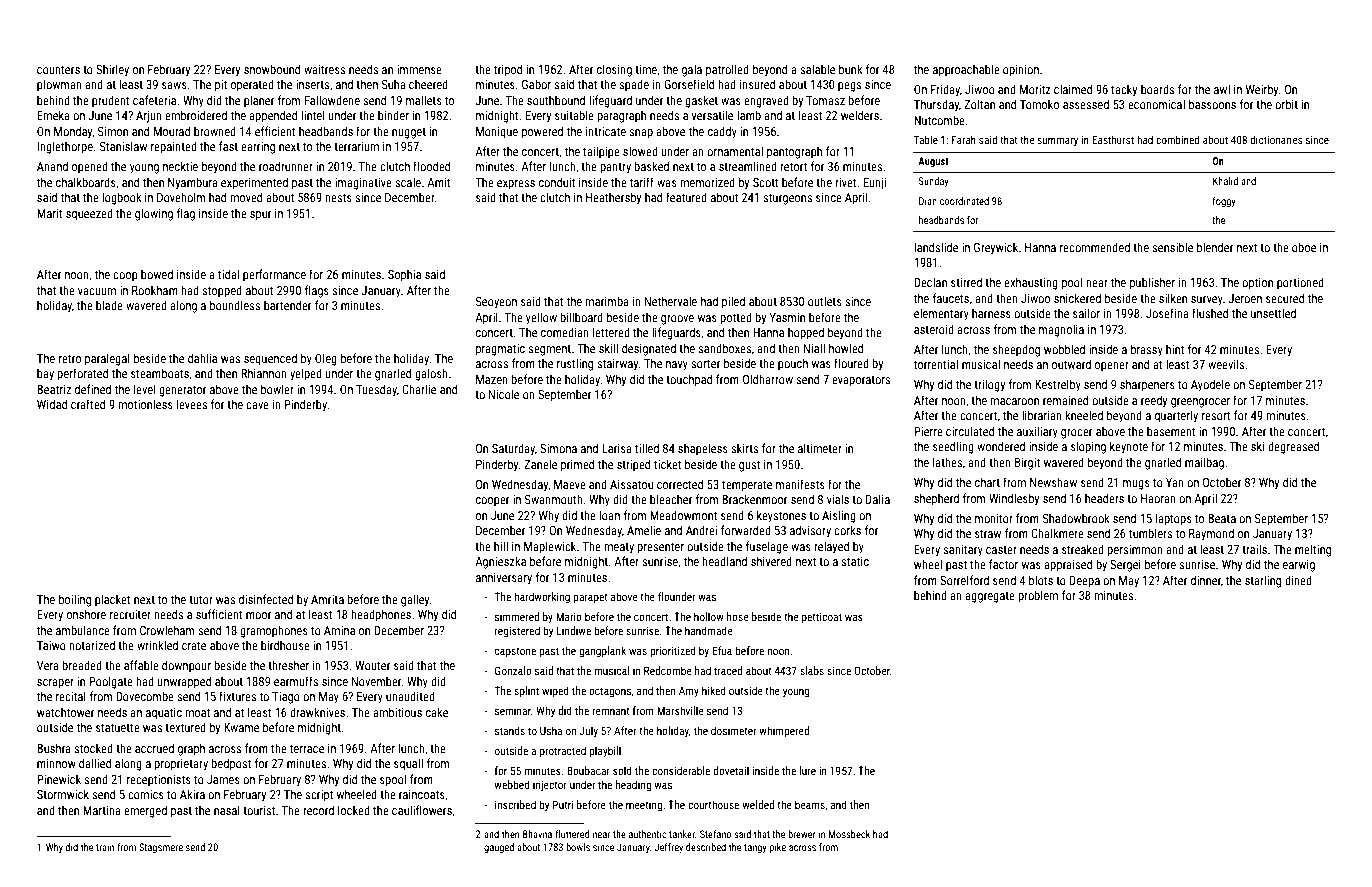 Image resolution: width=1372 pixels, height=887 pixels. I want to click on fixtures, so click(237, 696).
